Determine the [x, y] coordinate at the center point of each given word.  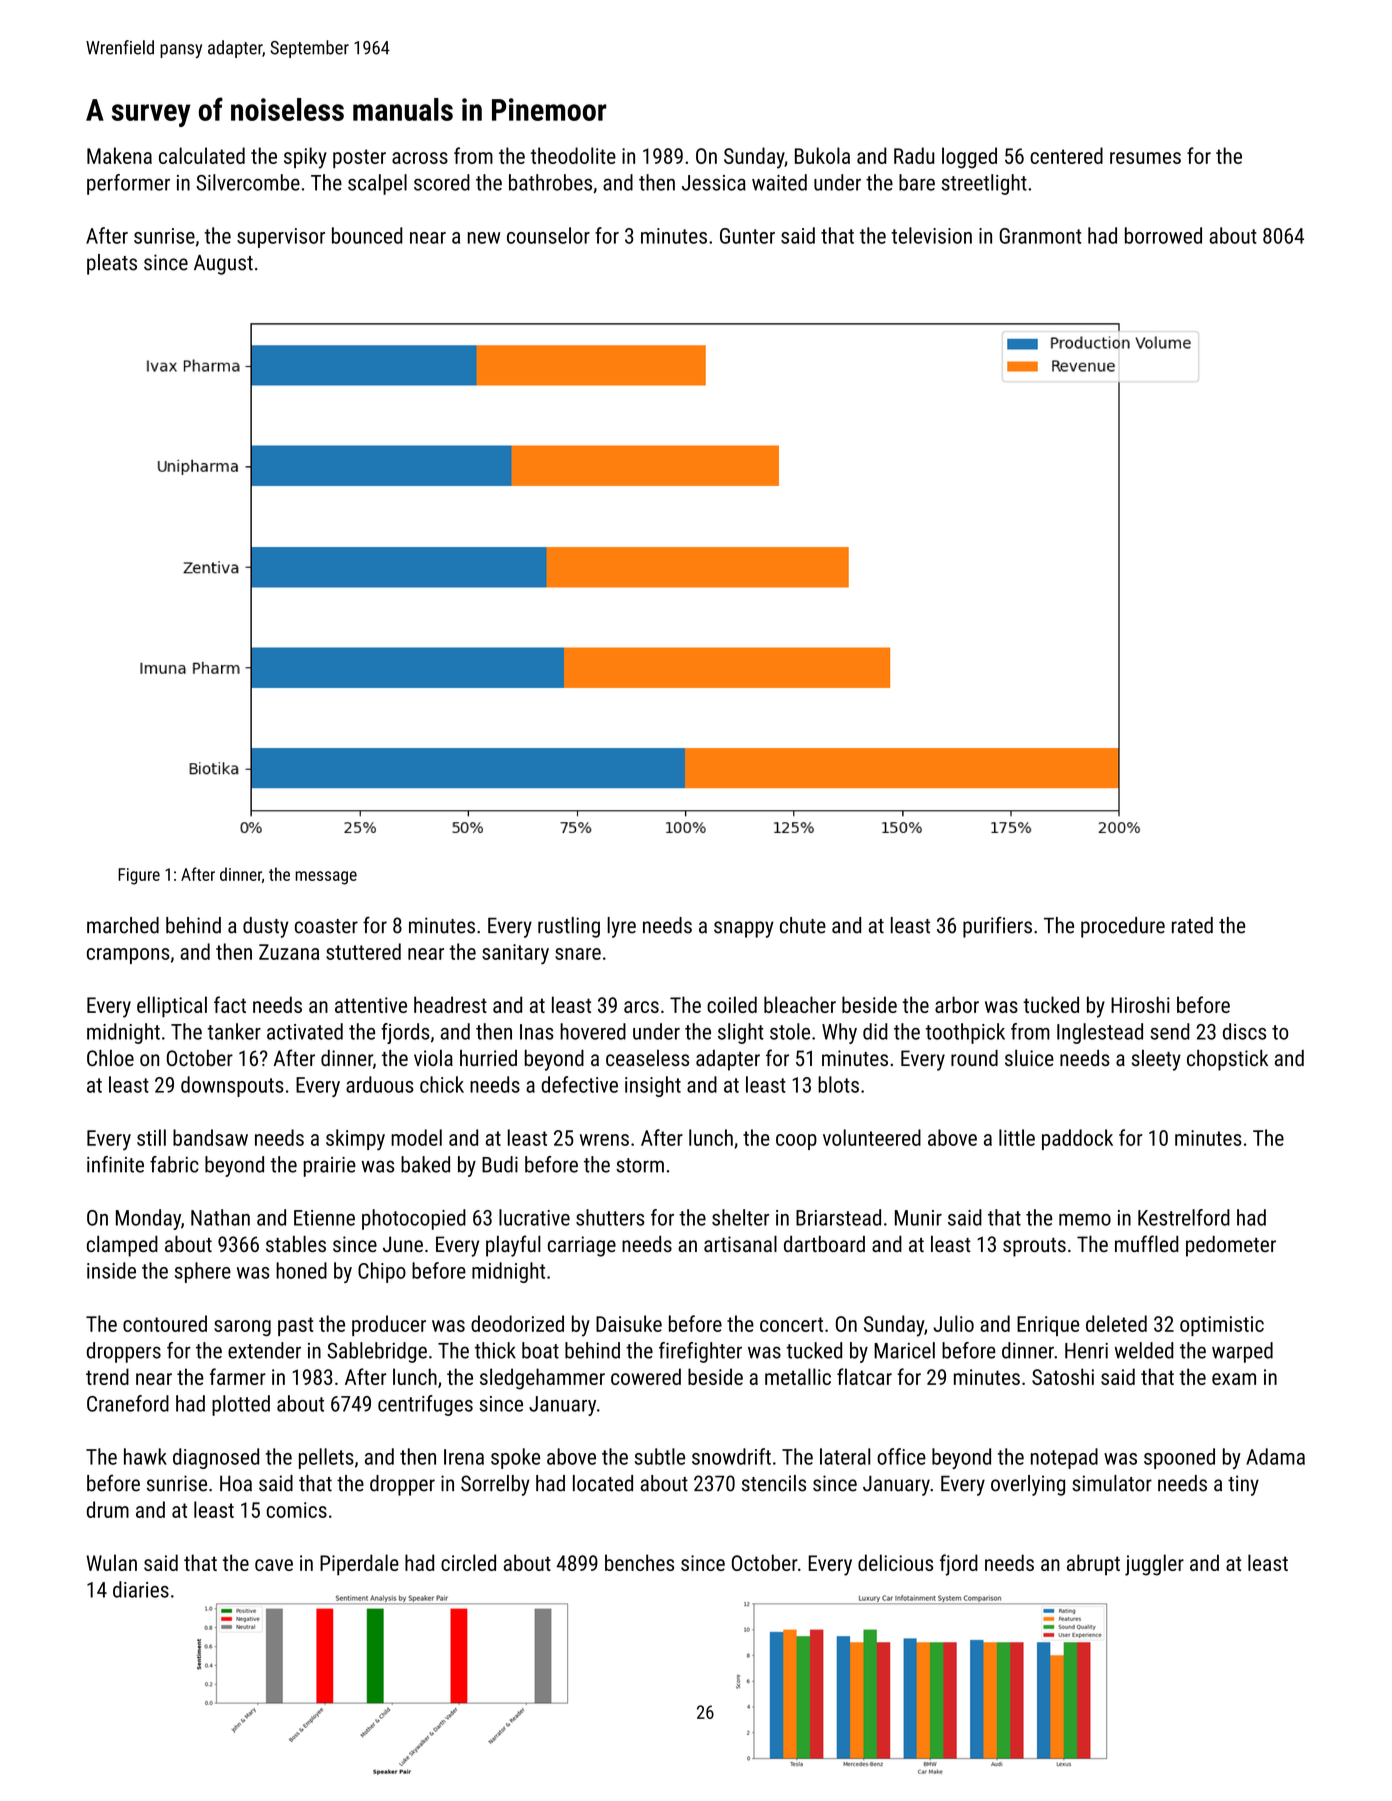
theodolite [573, 155]
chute [803, 925]
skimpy [355, 1140]
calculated [202, 155]
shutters [610, 1217]
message [326, 878]
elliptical [172, 1007]
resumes [1145, 158]
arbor [957, 1004]
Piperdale [359, 1565]
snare [578, 954]
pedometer [1231, 1246]
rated [1192, 925]
